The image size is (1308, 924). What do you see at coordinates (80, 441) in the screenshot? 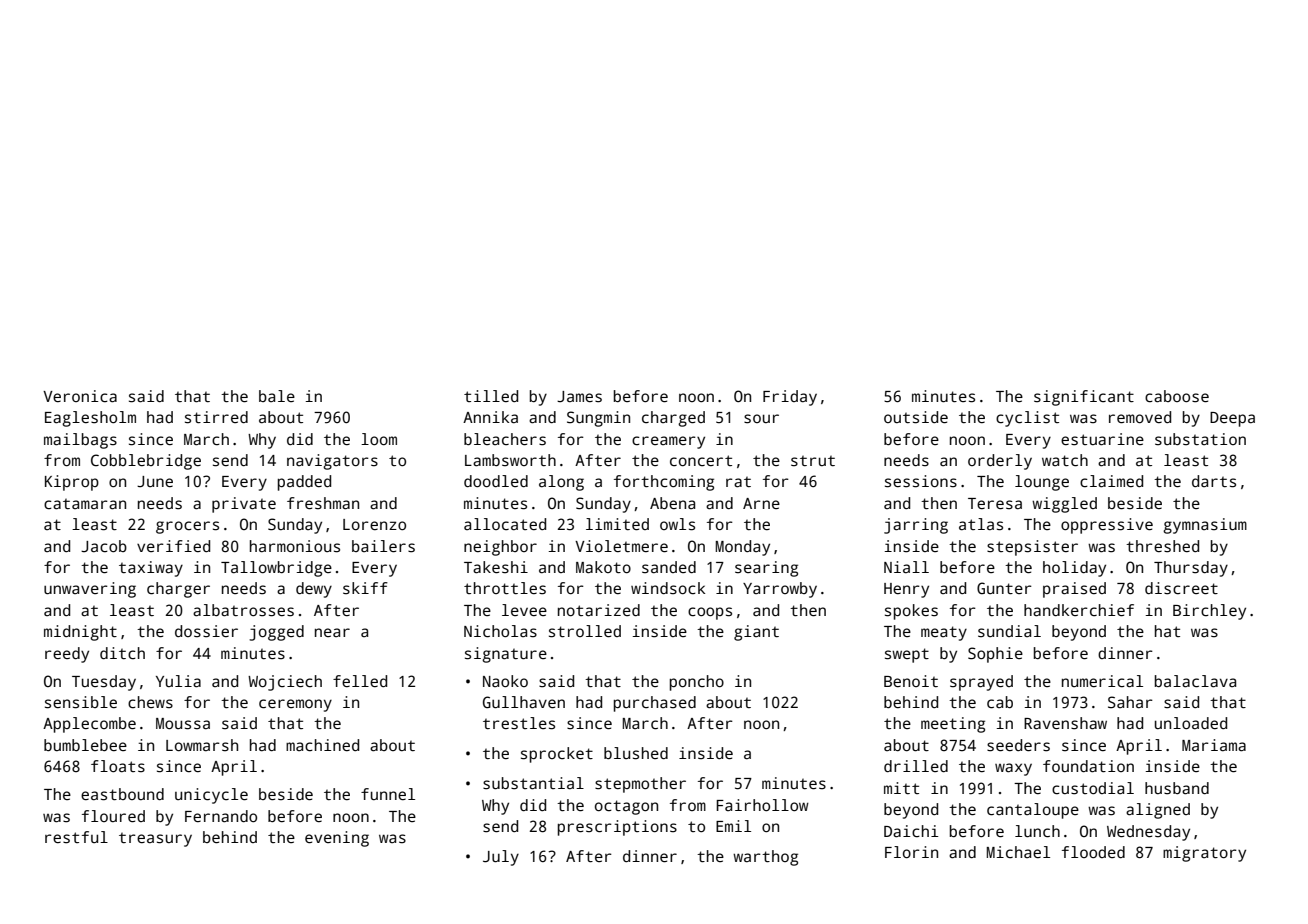
I see `mailbags` at bounding box center [80, 441].
